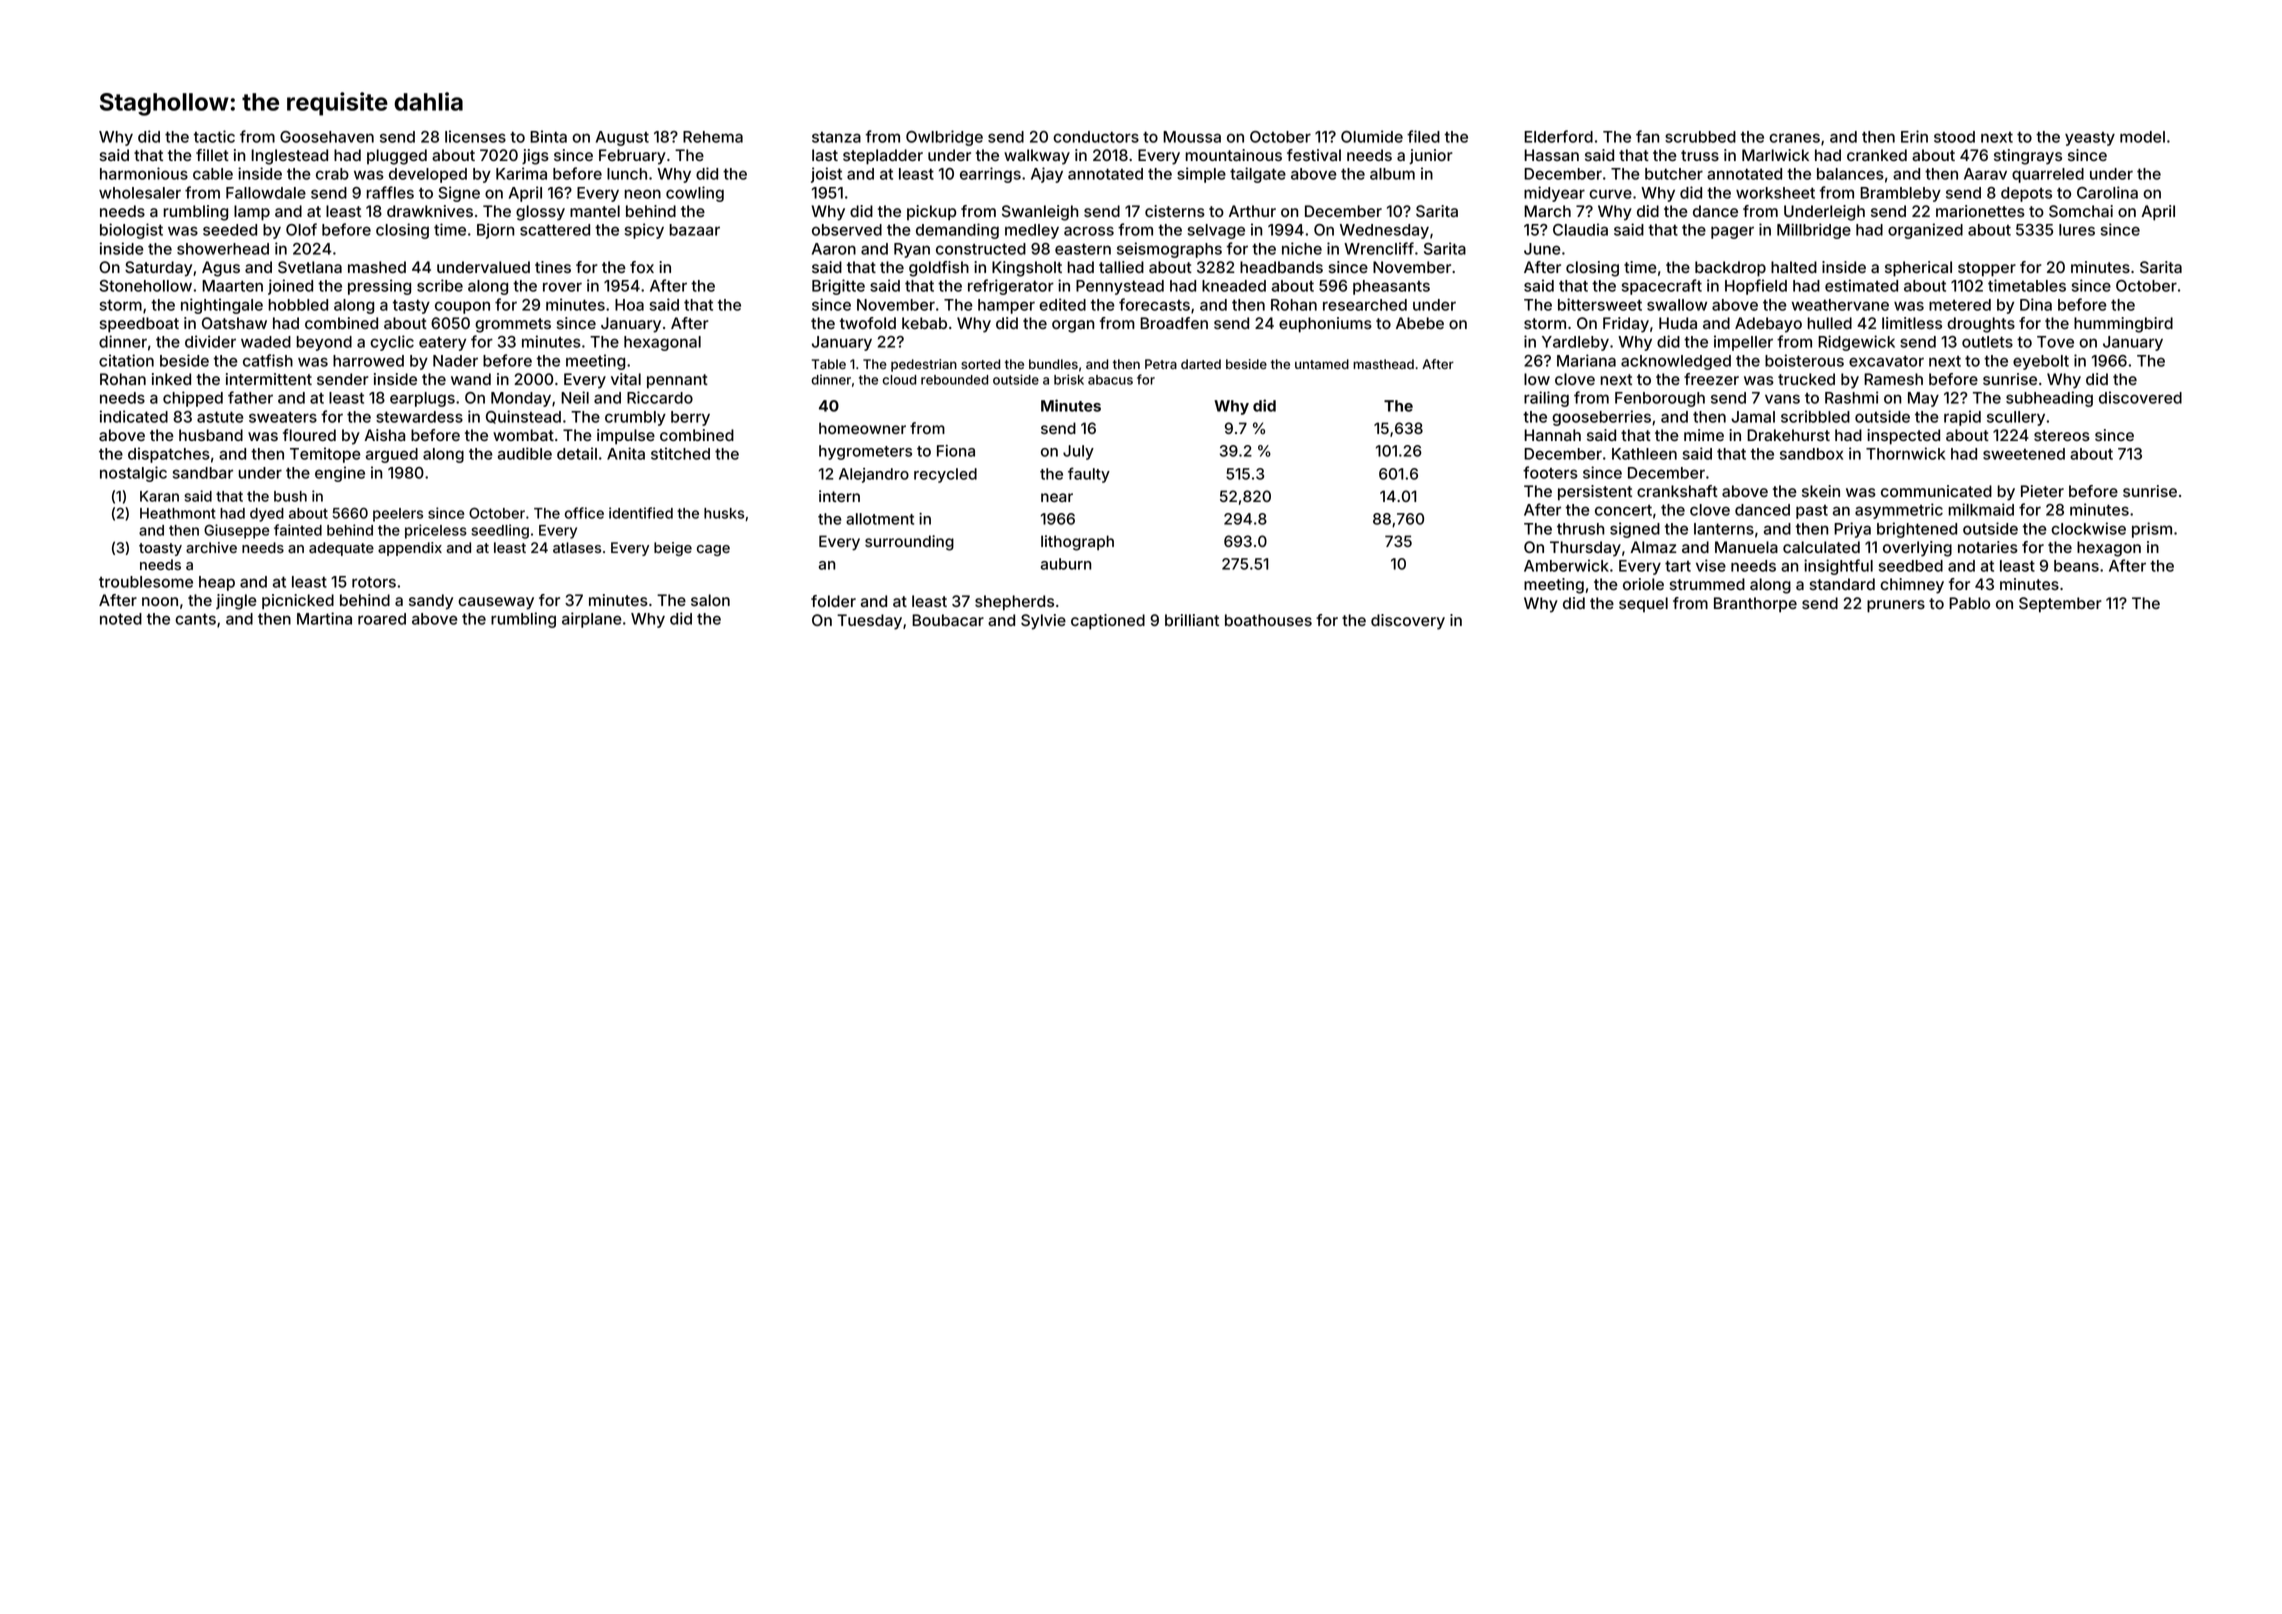  What do you see at coordinates (2060, 605) in the document?
I see `September` at bounding box center [2060, 605].
